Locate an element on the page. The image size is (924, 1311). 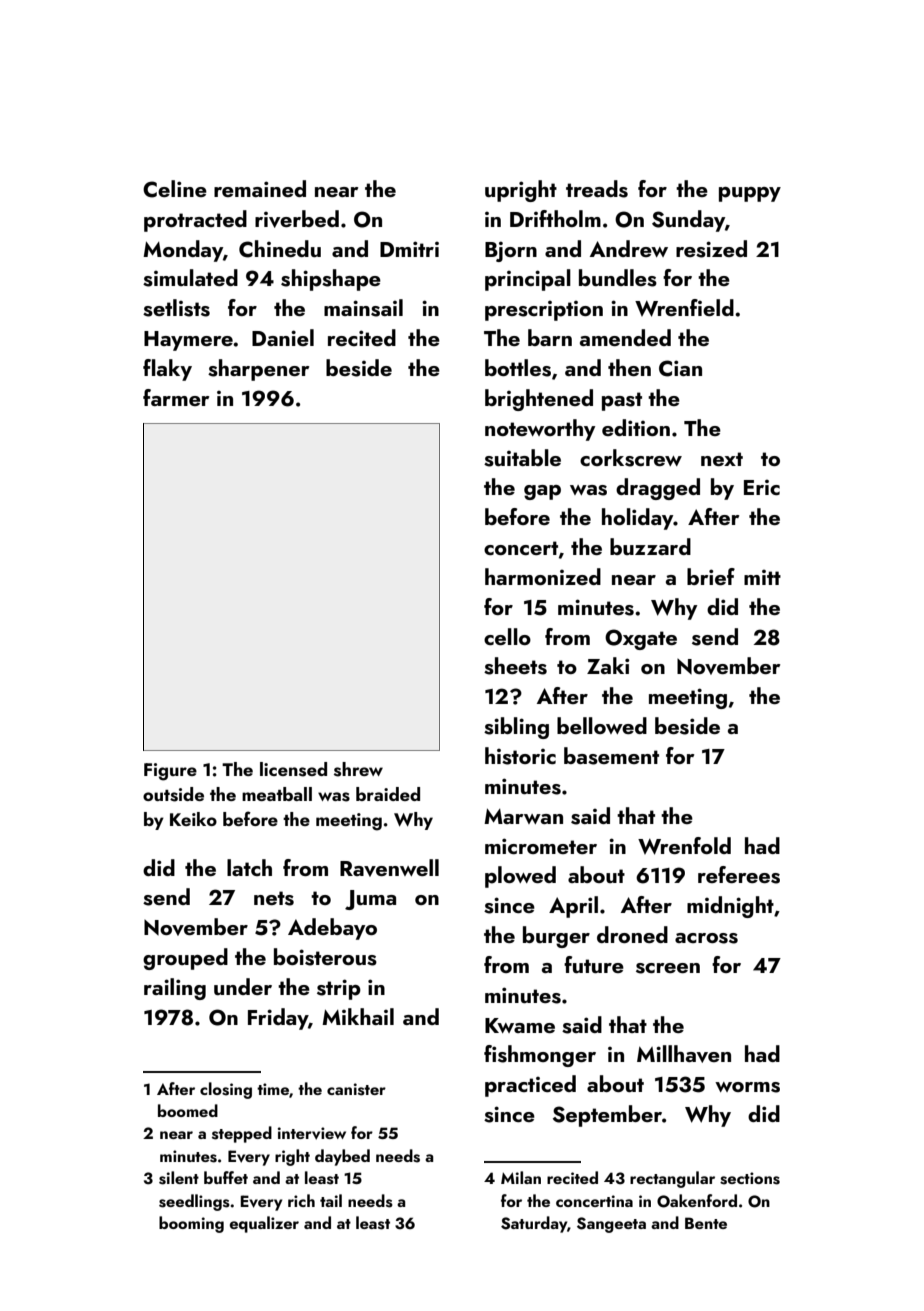
historic is located at coordinates (520, 756).
